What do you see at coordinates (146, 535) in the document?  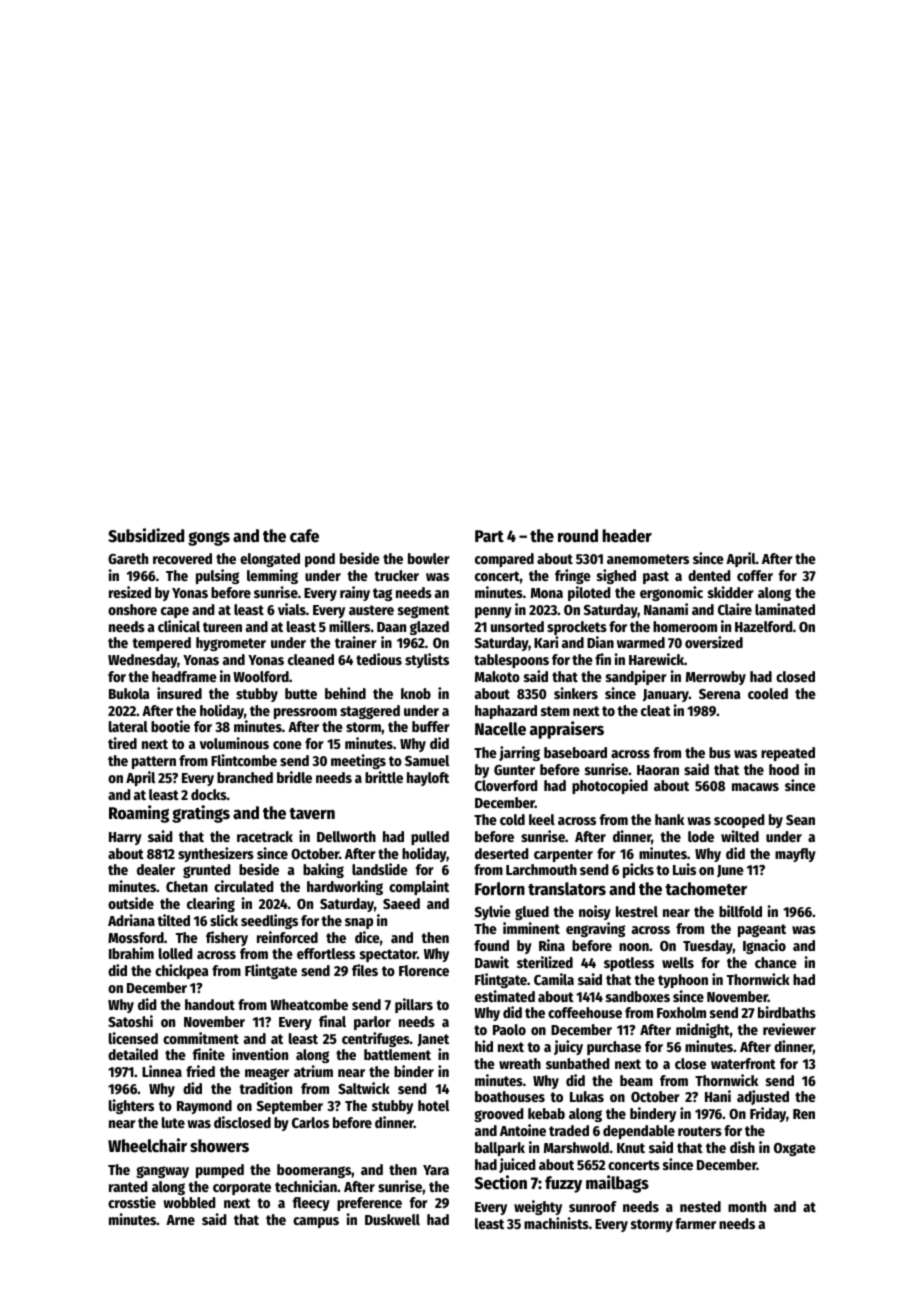 I see `Subsidized` at bounding box center [146, 535].
